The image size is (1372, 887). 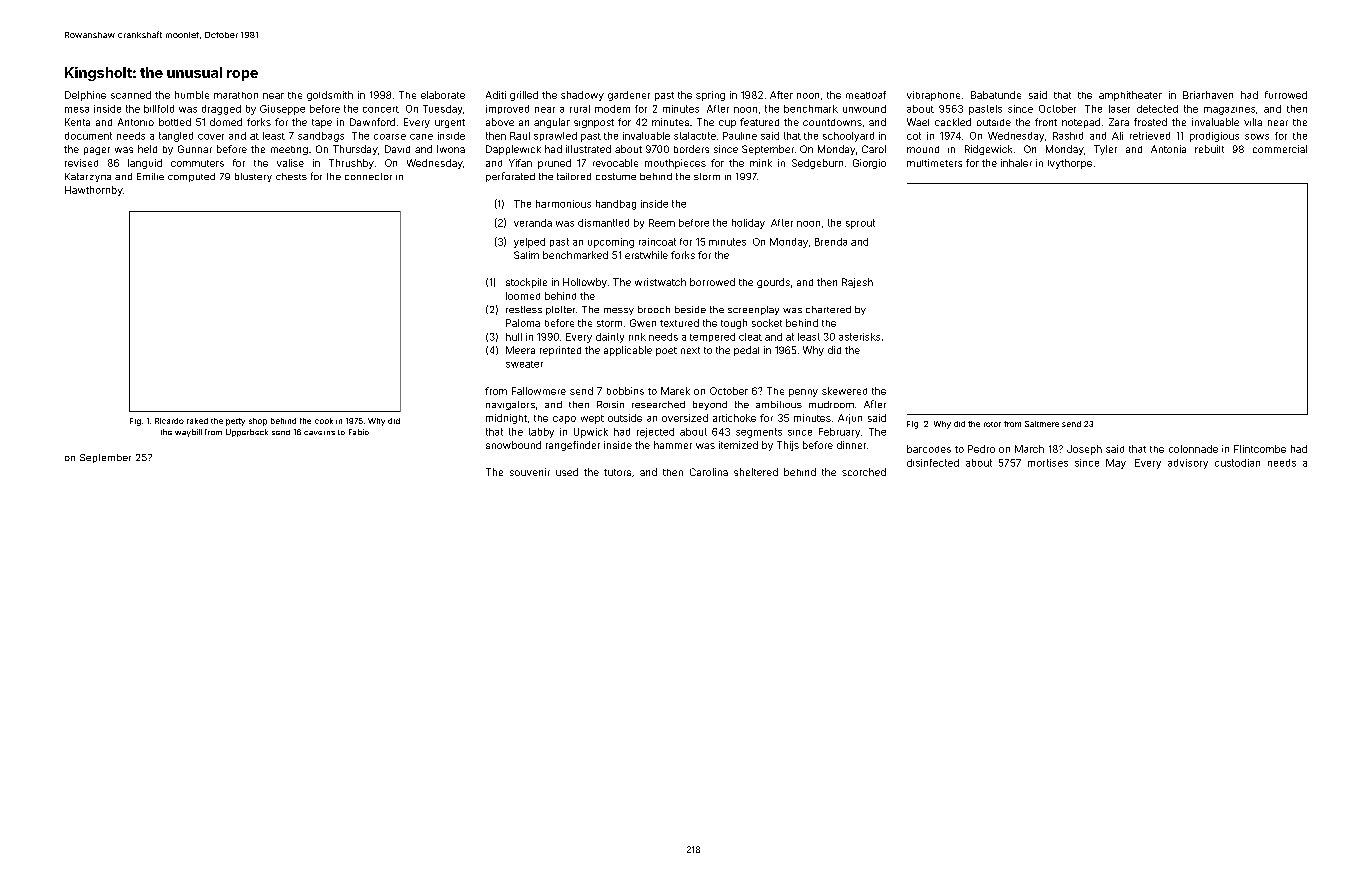 What do you see at coordinates (1208, 95) in the screenshot?
I see `Briarhaven` at bounding box center [1208, 95].
